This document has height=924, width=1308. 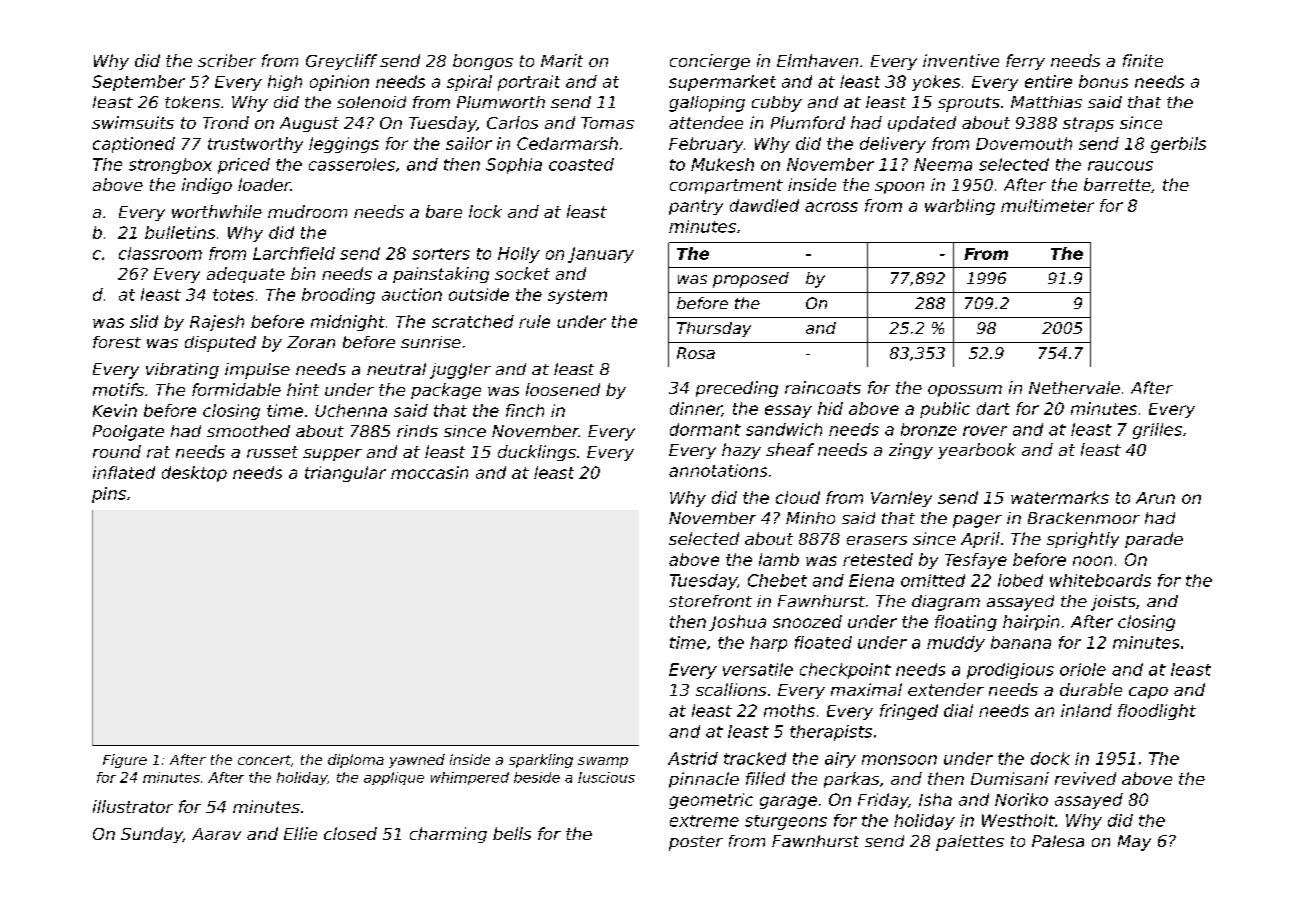 I want to click on Astrid, so click(x=693, y=758).
